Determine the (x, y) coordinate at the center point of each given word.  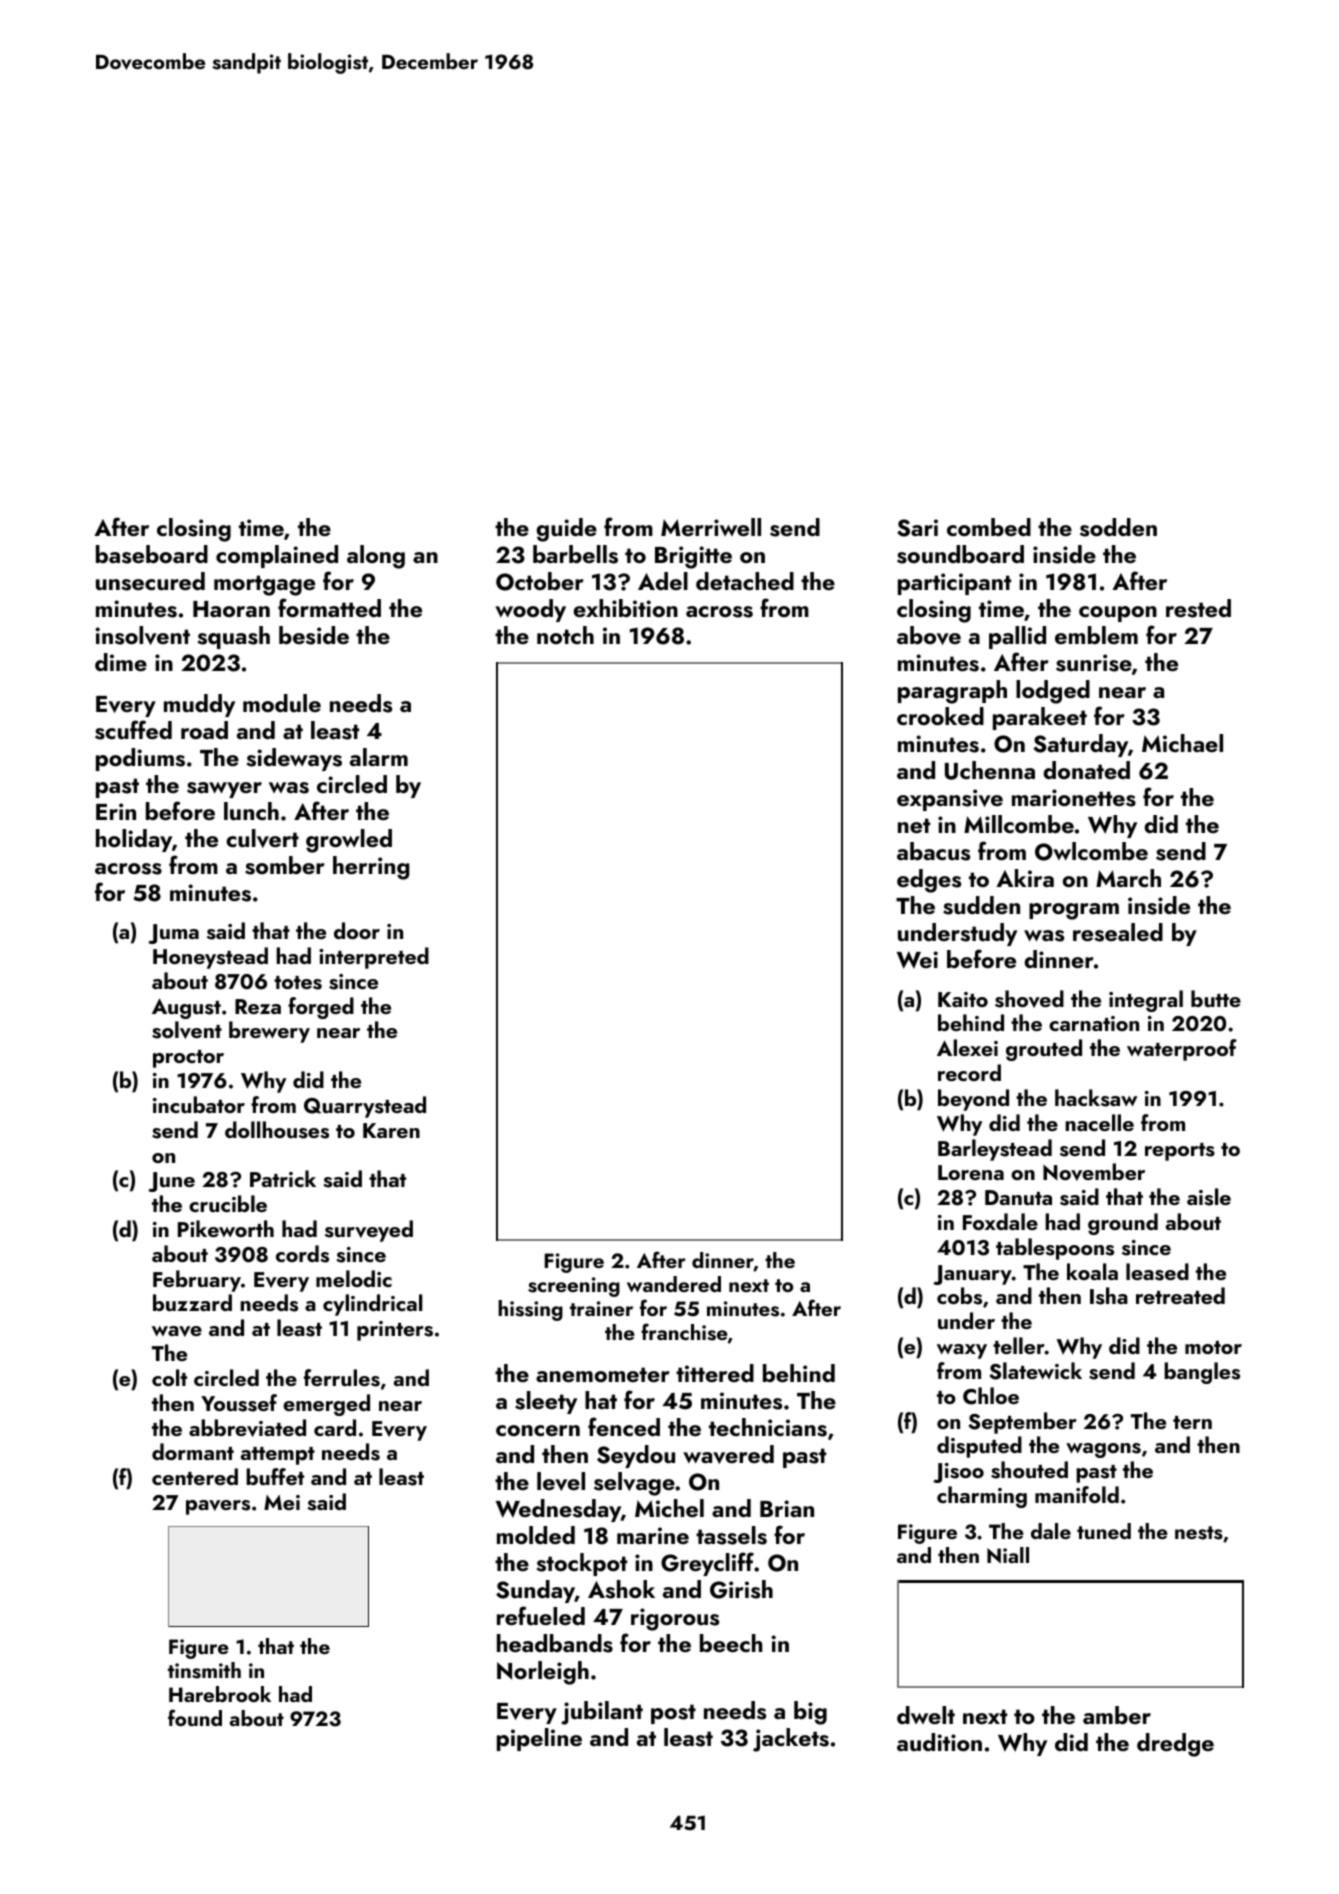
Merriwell (711, 527)
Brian (787, 1508)
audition (939, 1742)
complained (277, 556)
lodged (1053, 692)
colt (169, 1377)
